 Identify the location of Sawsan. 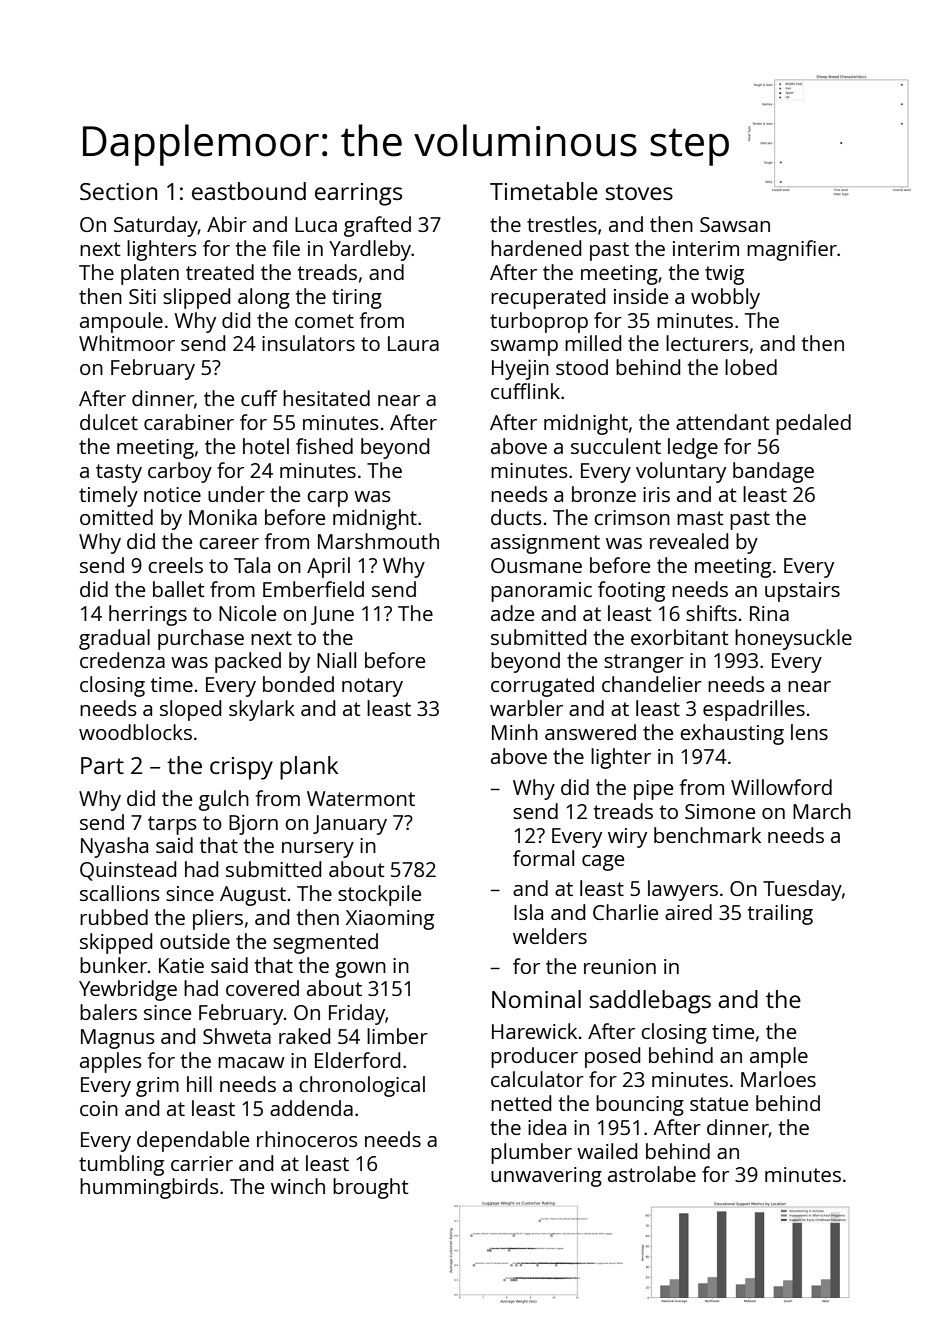
(735, 224).
